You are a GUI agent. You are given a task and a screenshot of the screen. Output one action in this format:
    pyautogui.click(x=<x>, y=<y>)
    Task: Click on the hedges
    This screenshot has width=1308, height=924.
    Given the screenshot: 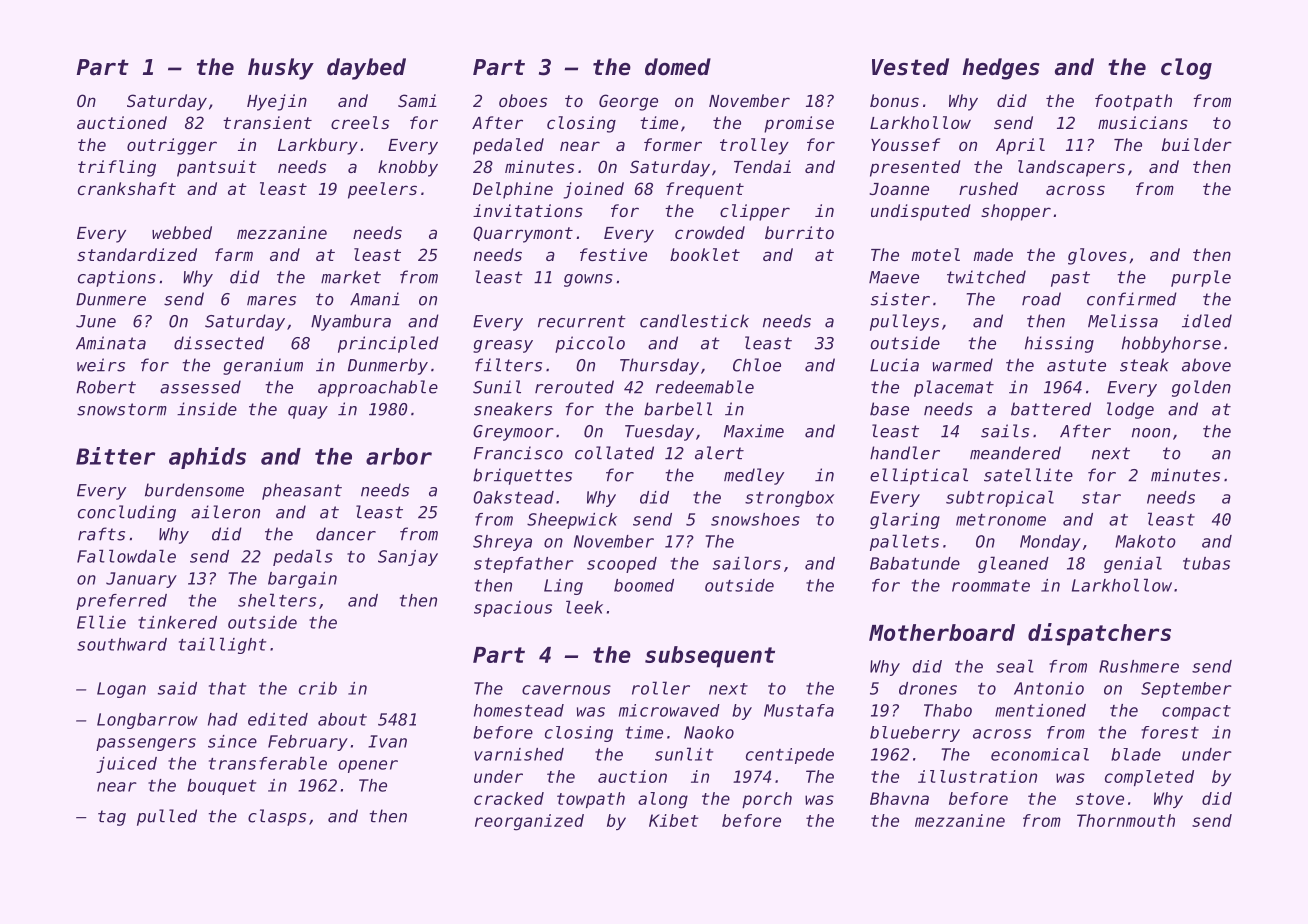 What is the action you would take?
    pyautogui.click(x=1000, y=69)
